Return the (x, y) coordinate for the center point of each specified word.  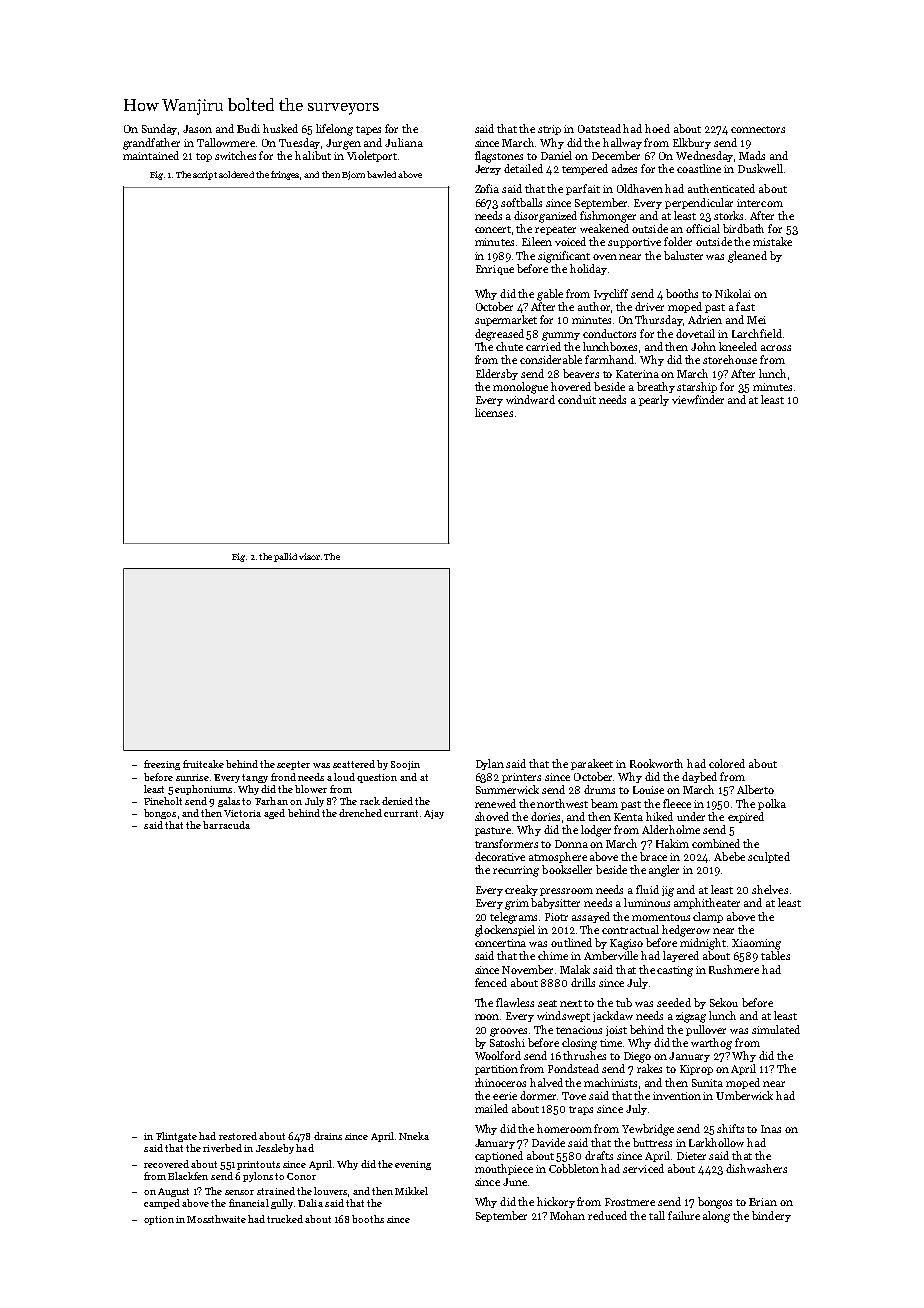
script (205, 175)
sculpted (769, 857)
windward (530, 399)
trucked (285, 1219)
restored (238, 1136)
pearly (654, 400)
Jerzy (488, 170)
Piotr (556, 917)
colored (727, 763)
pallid (285, 557)
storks (728, 215)
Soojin (405, 765)
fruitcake (203, 764)
